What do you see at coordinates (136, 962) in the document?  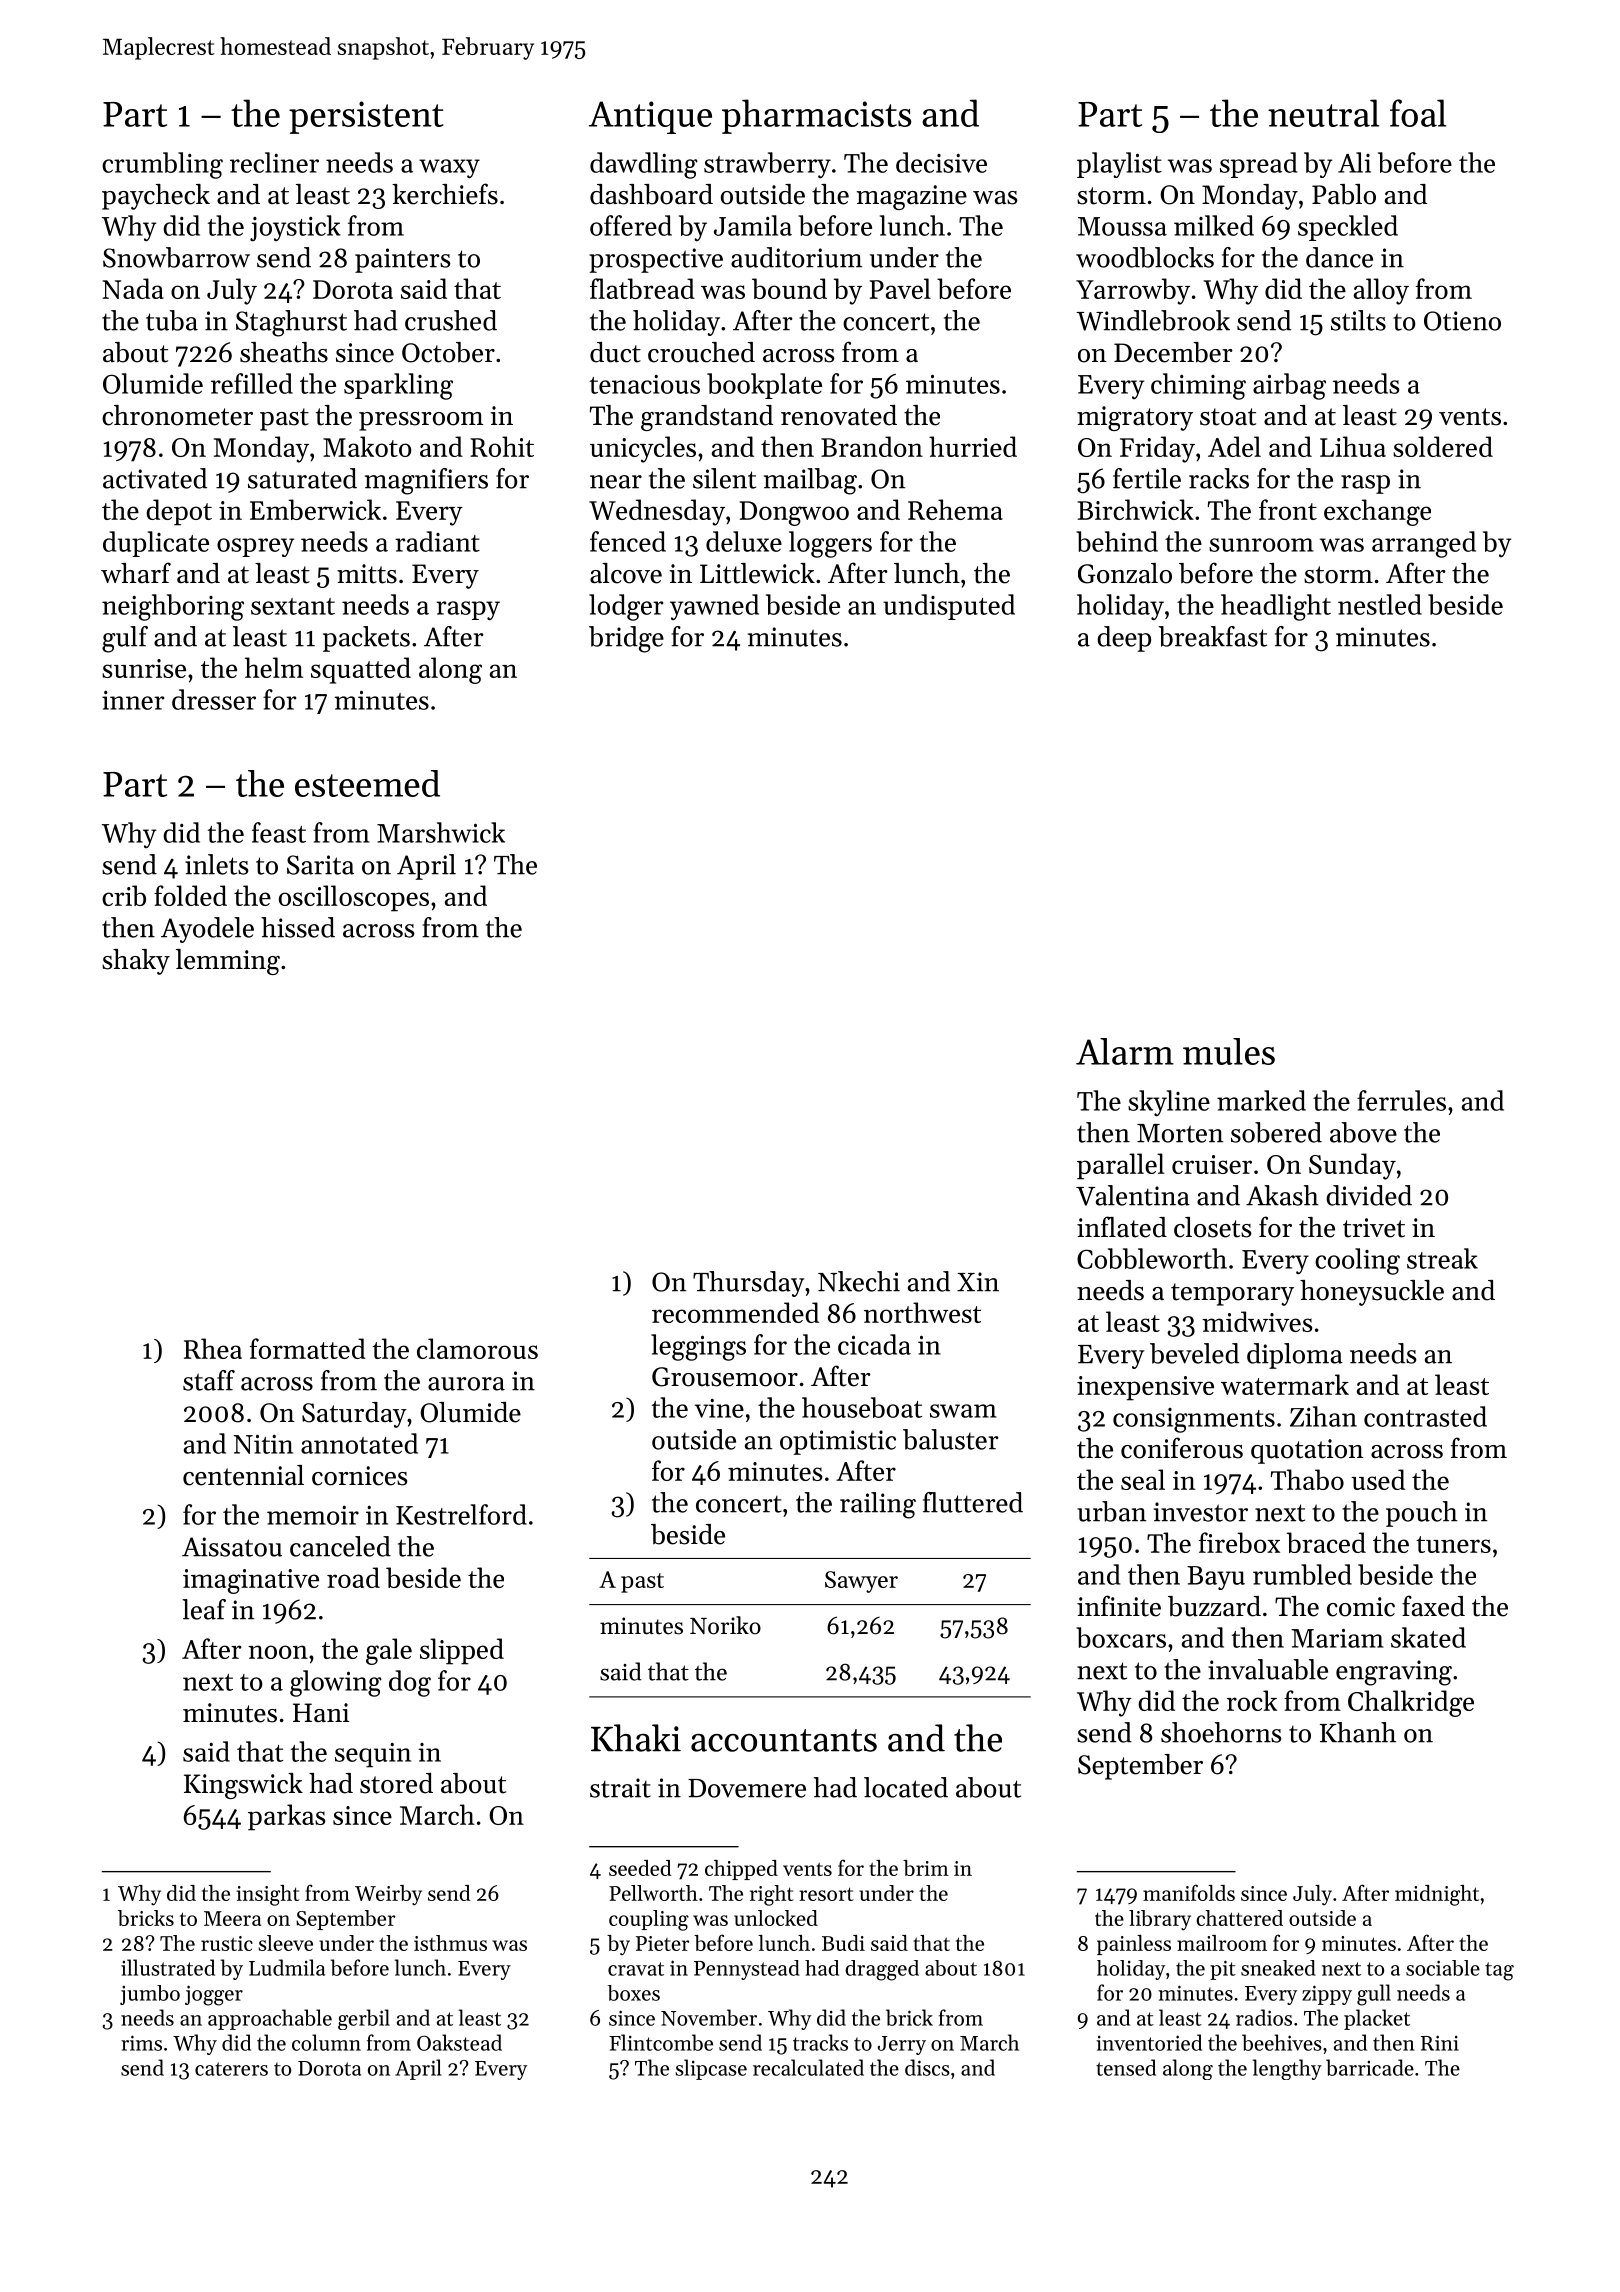 I see `shaky` at bounding box center [136, 962].
